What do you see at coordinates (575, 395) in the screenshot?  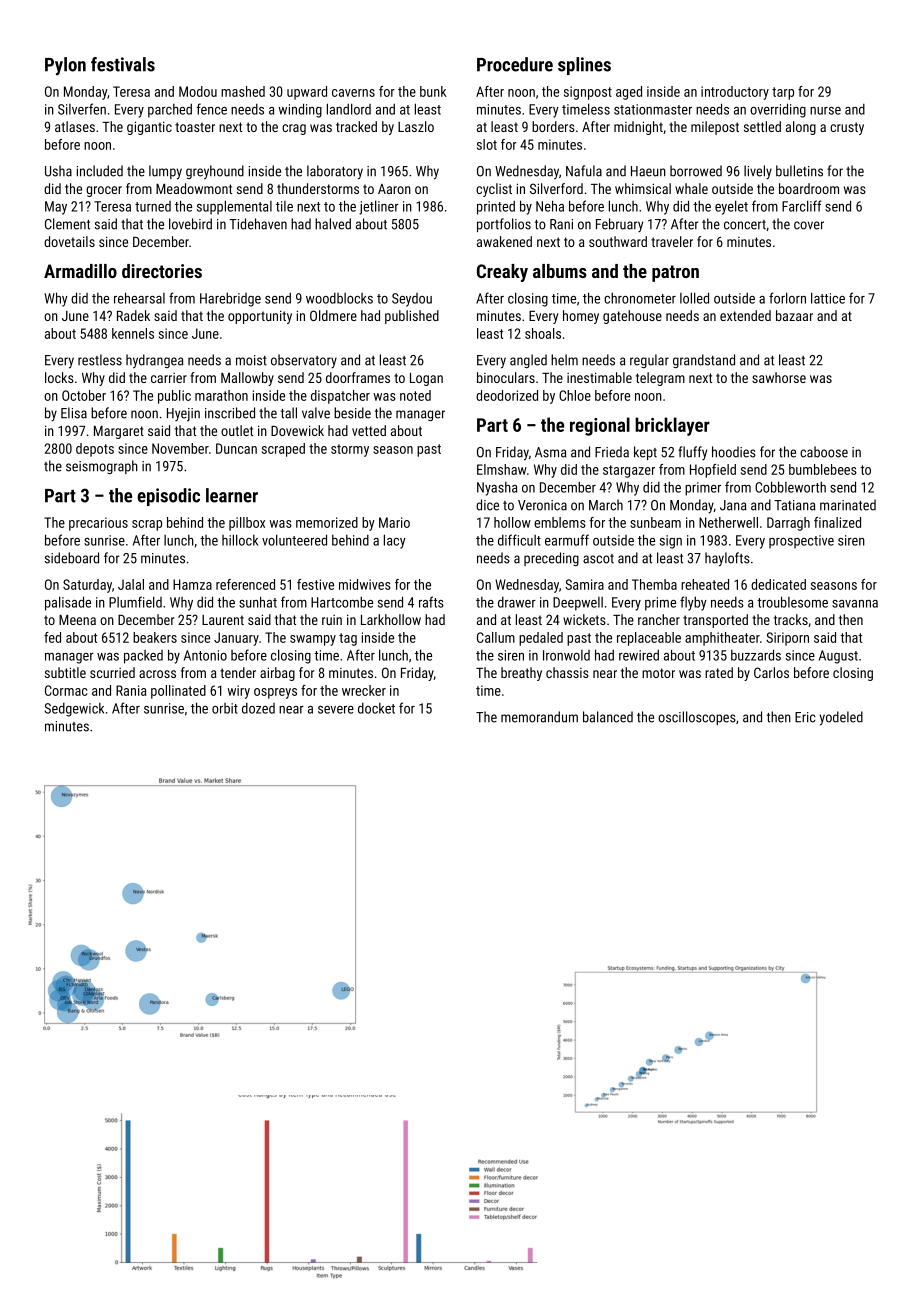 I see `Chloe` at bounding box center [575, 395].
